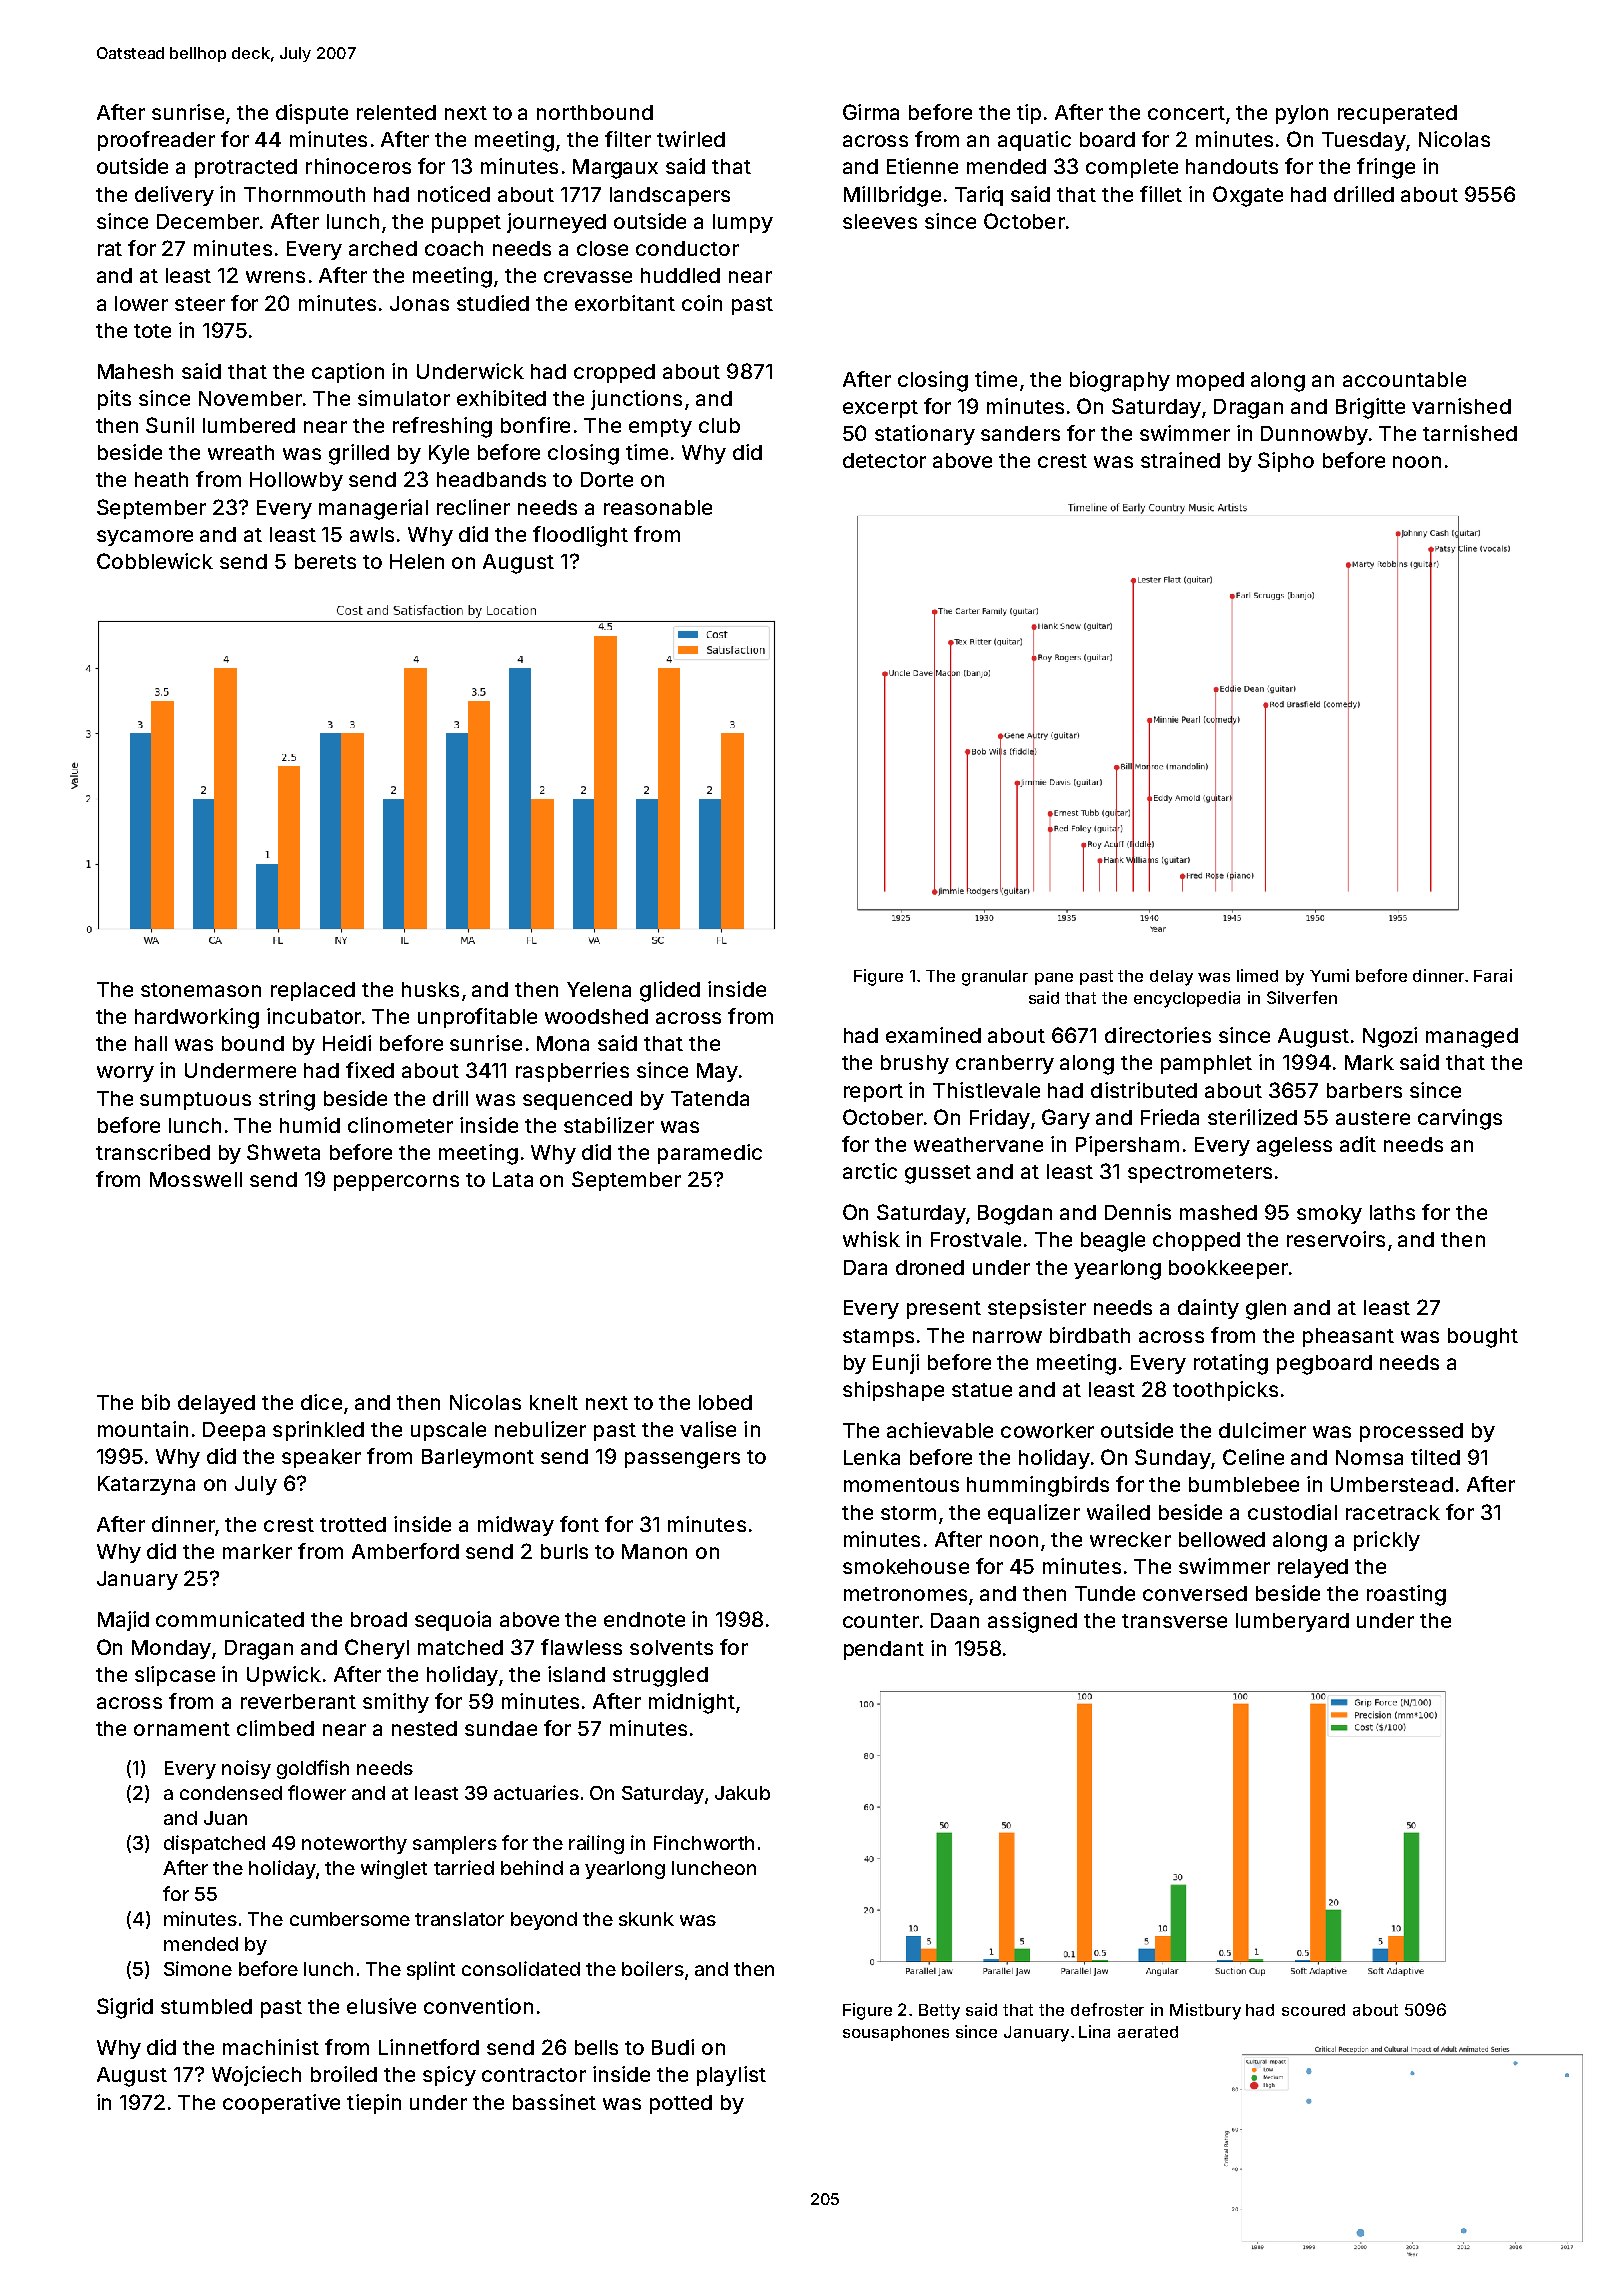  What do you see at coordinates (702, 303) in the image?
I see `coin` at bounding box center [702, 303].
